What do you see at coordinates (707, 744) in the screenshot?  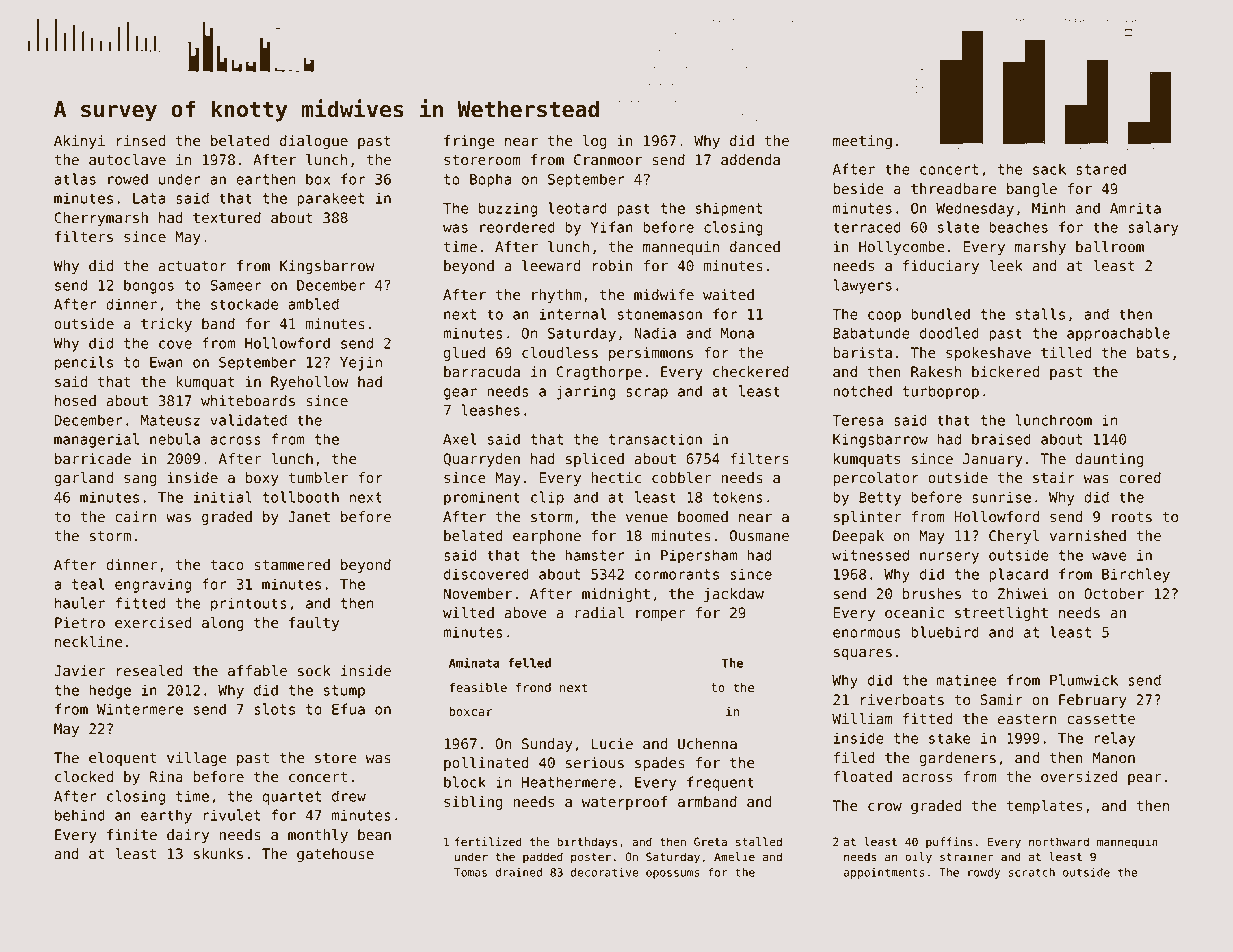 I see `Uchenna` at bounding box center [707, 744].
